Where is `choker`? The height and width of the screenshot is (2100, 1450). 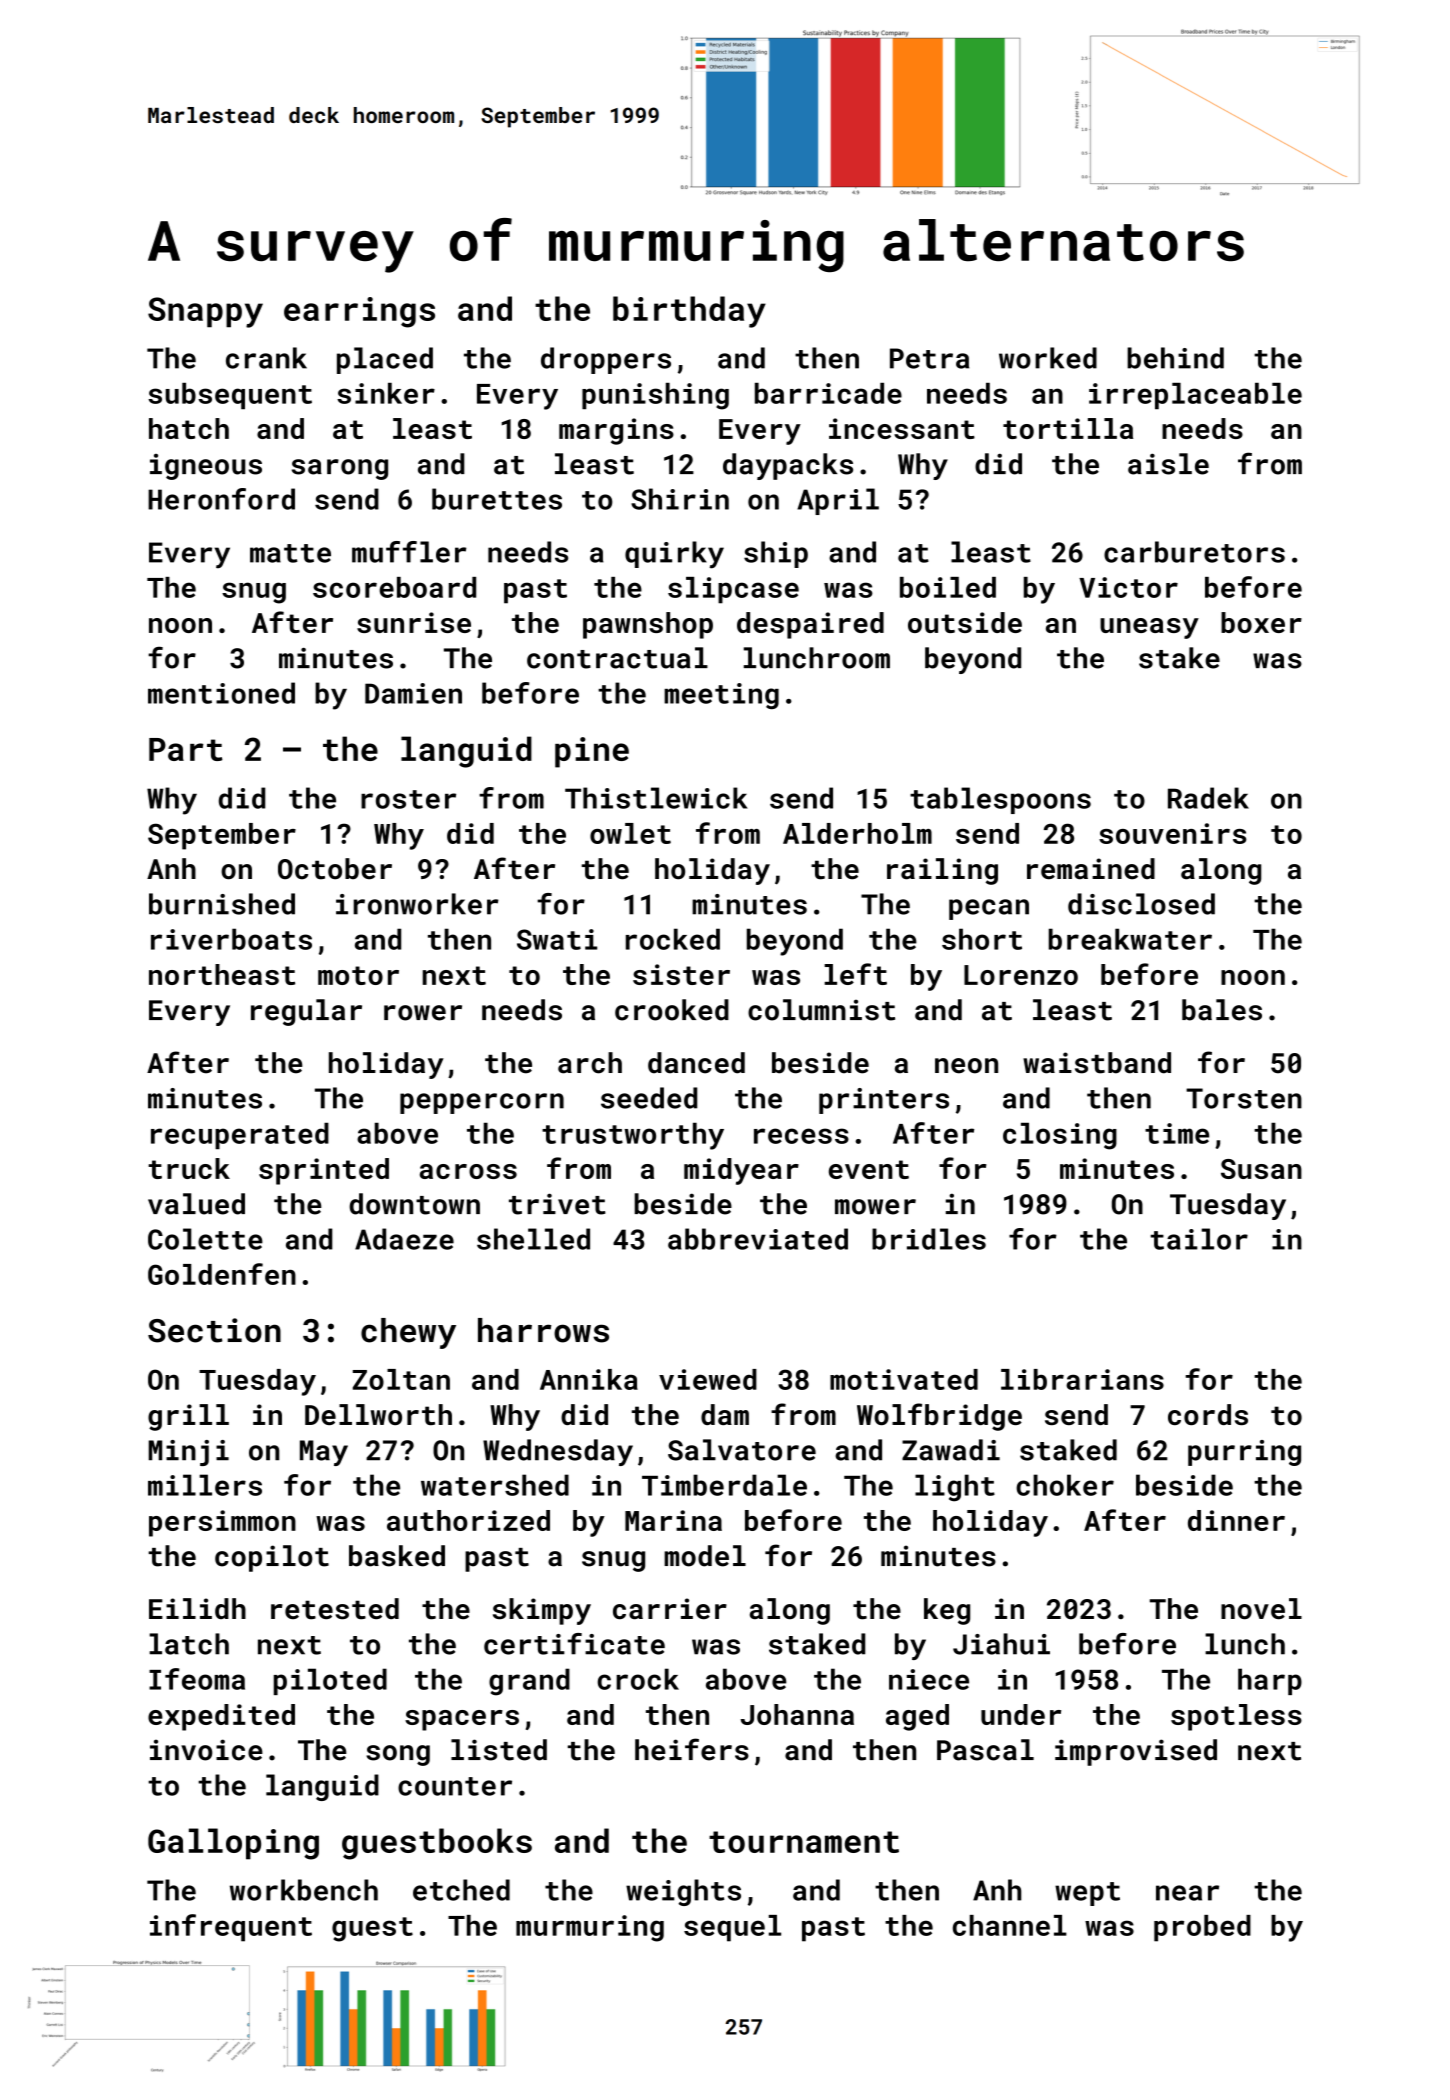
choker is located at coordinates (1065, 1485).
